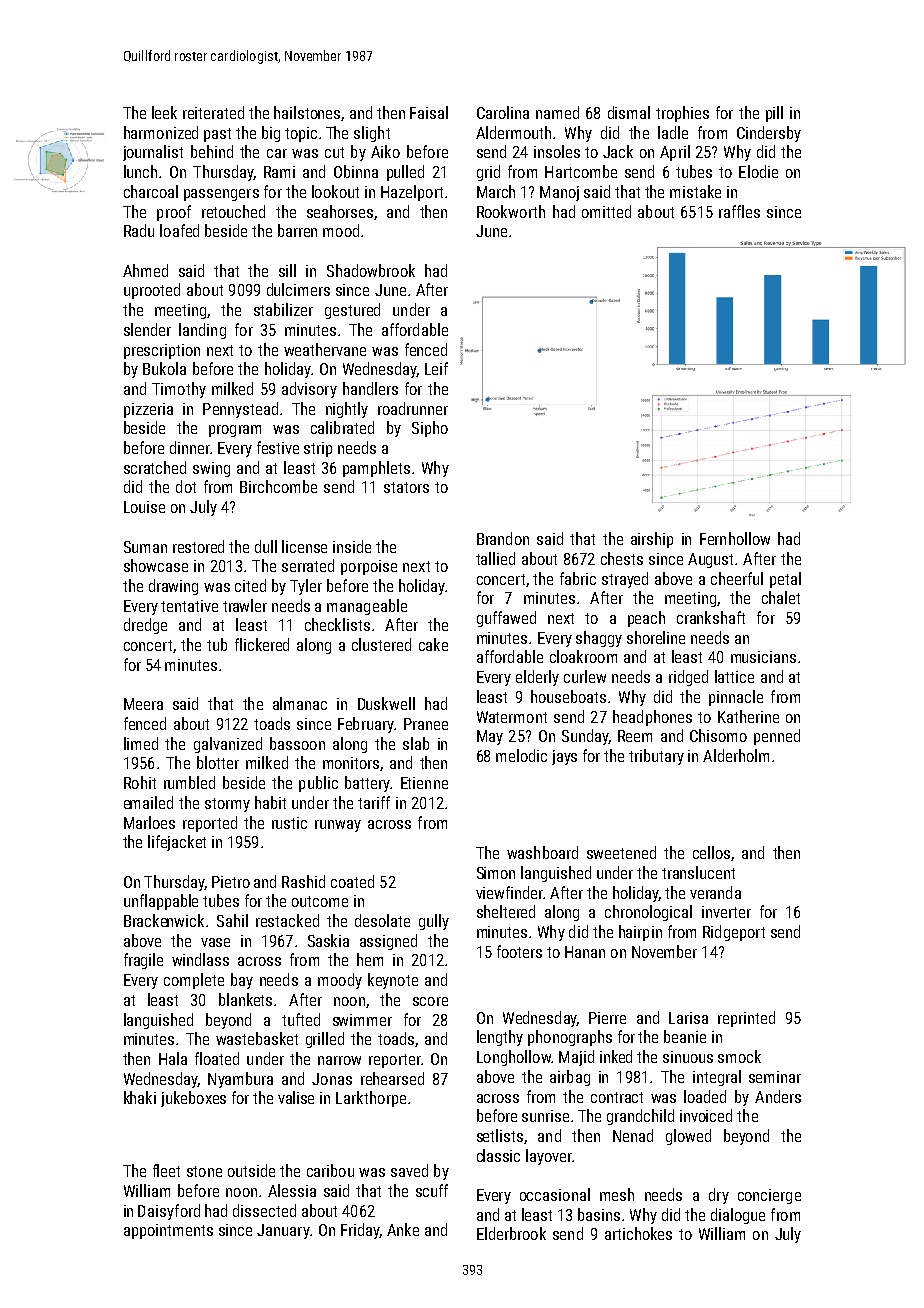  What do you see at coordinates (648, 913) in the page?
I see `chronological` at bounding box center [648, 913].
